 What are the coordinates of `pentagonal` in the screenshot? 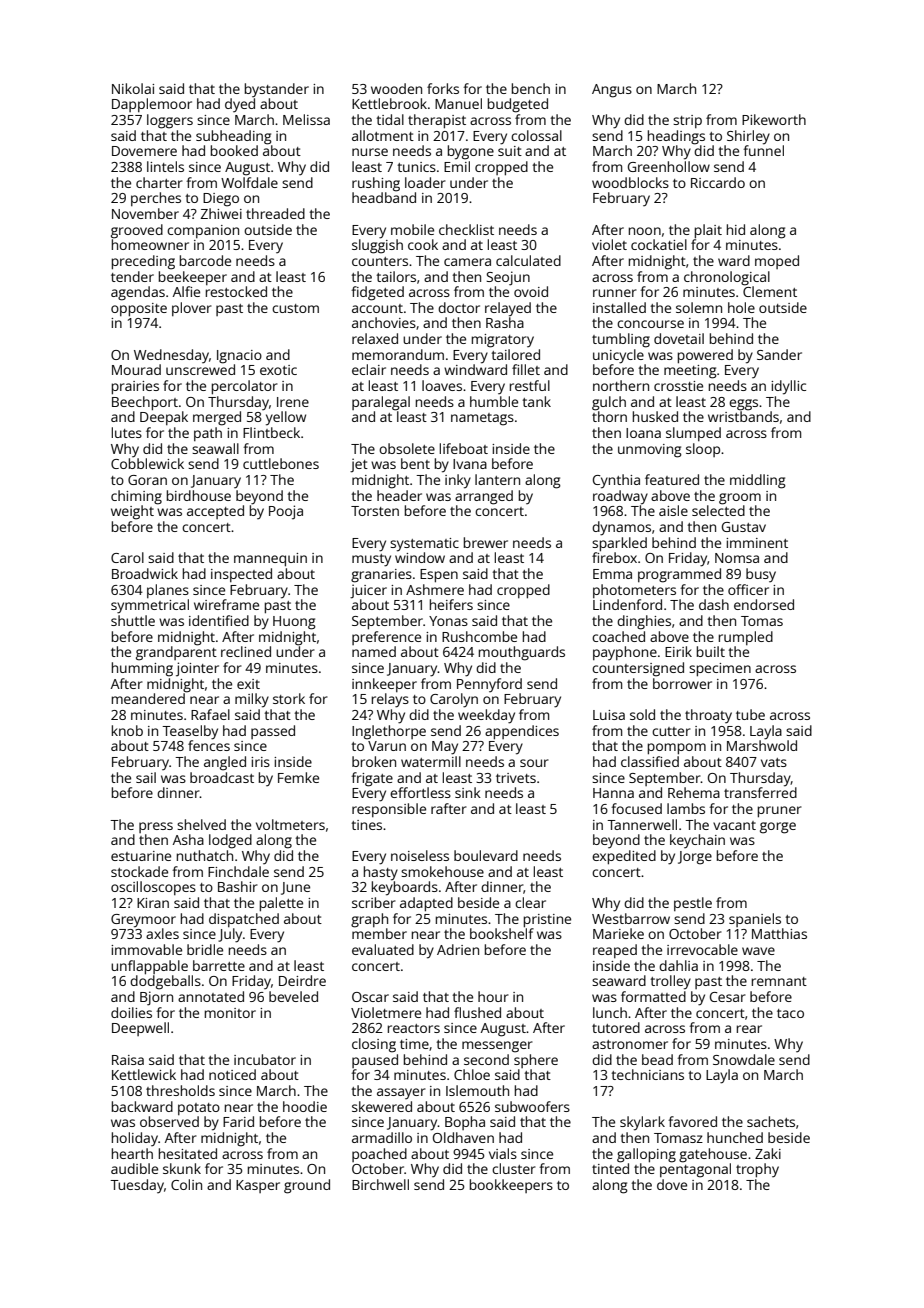 It's located at (695, 1170).
